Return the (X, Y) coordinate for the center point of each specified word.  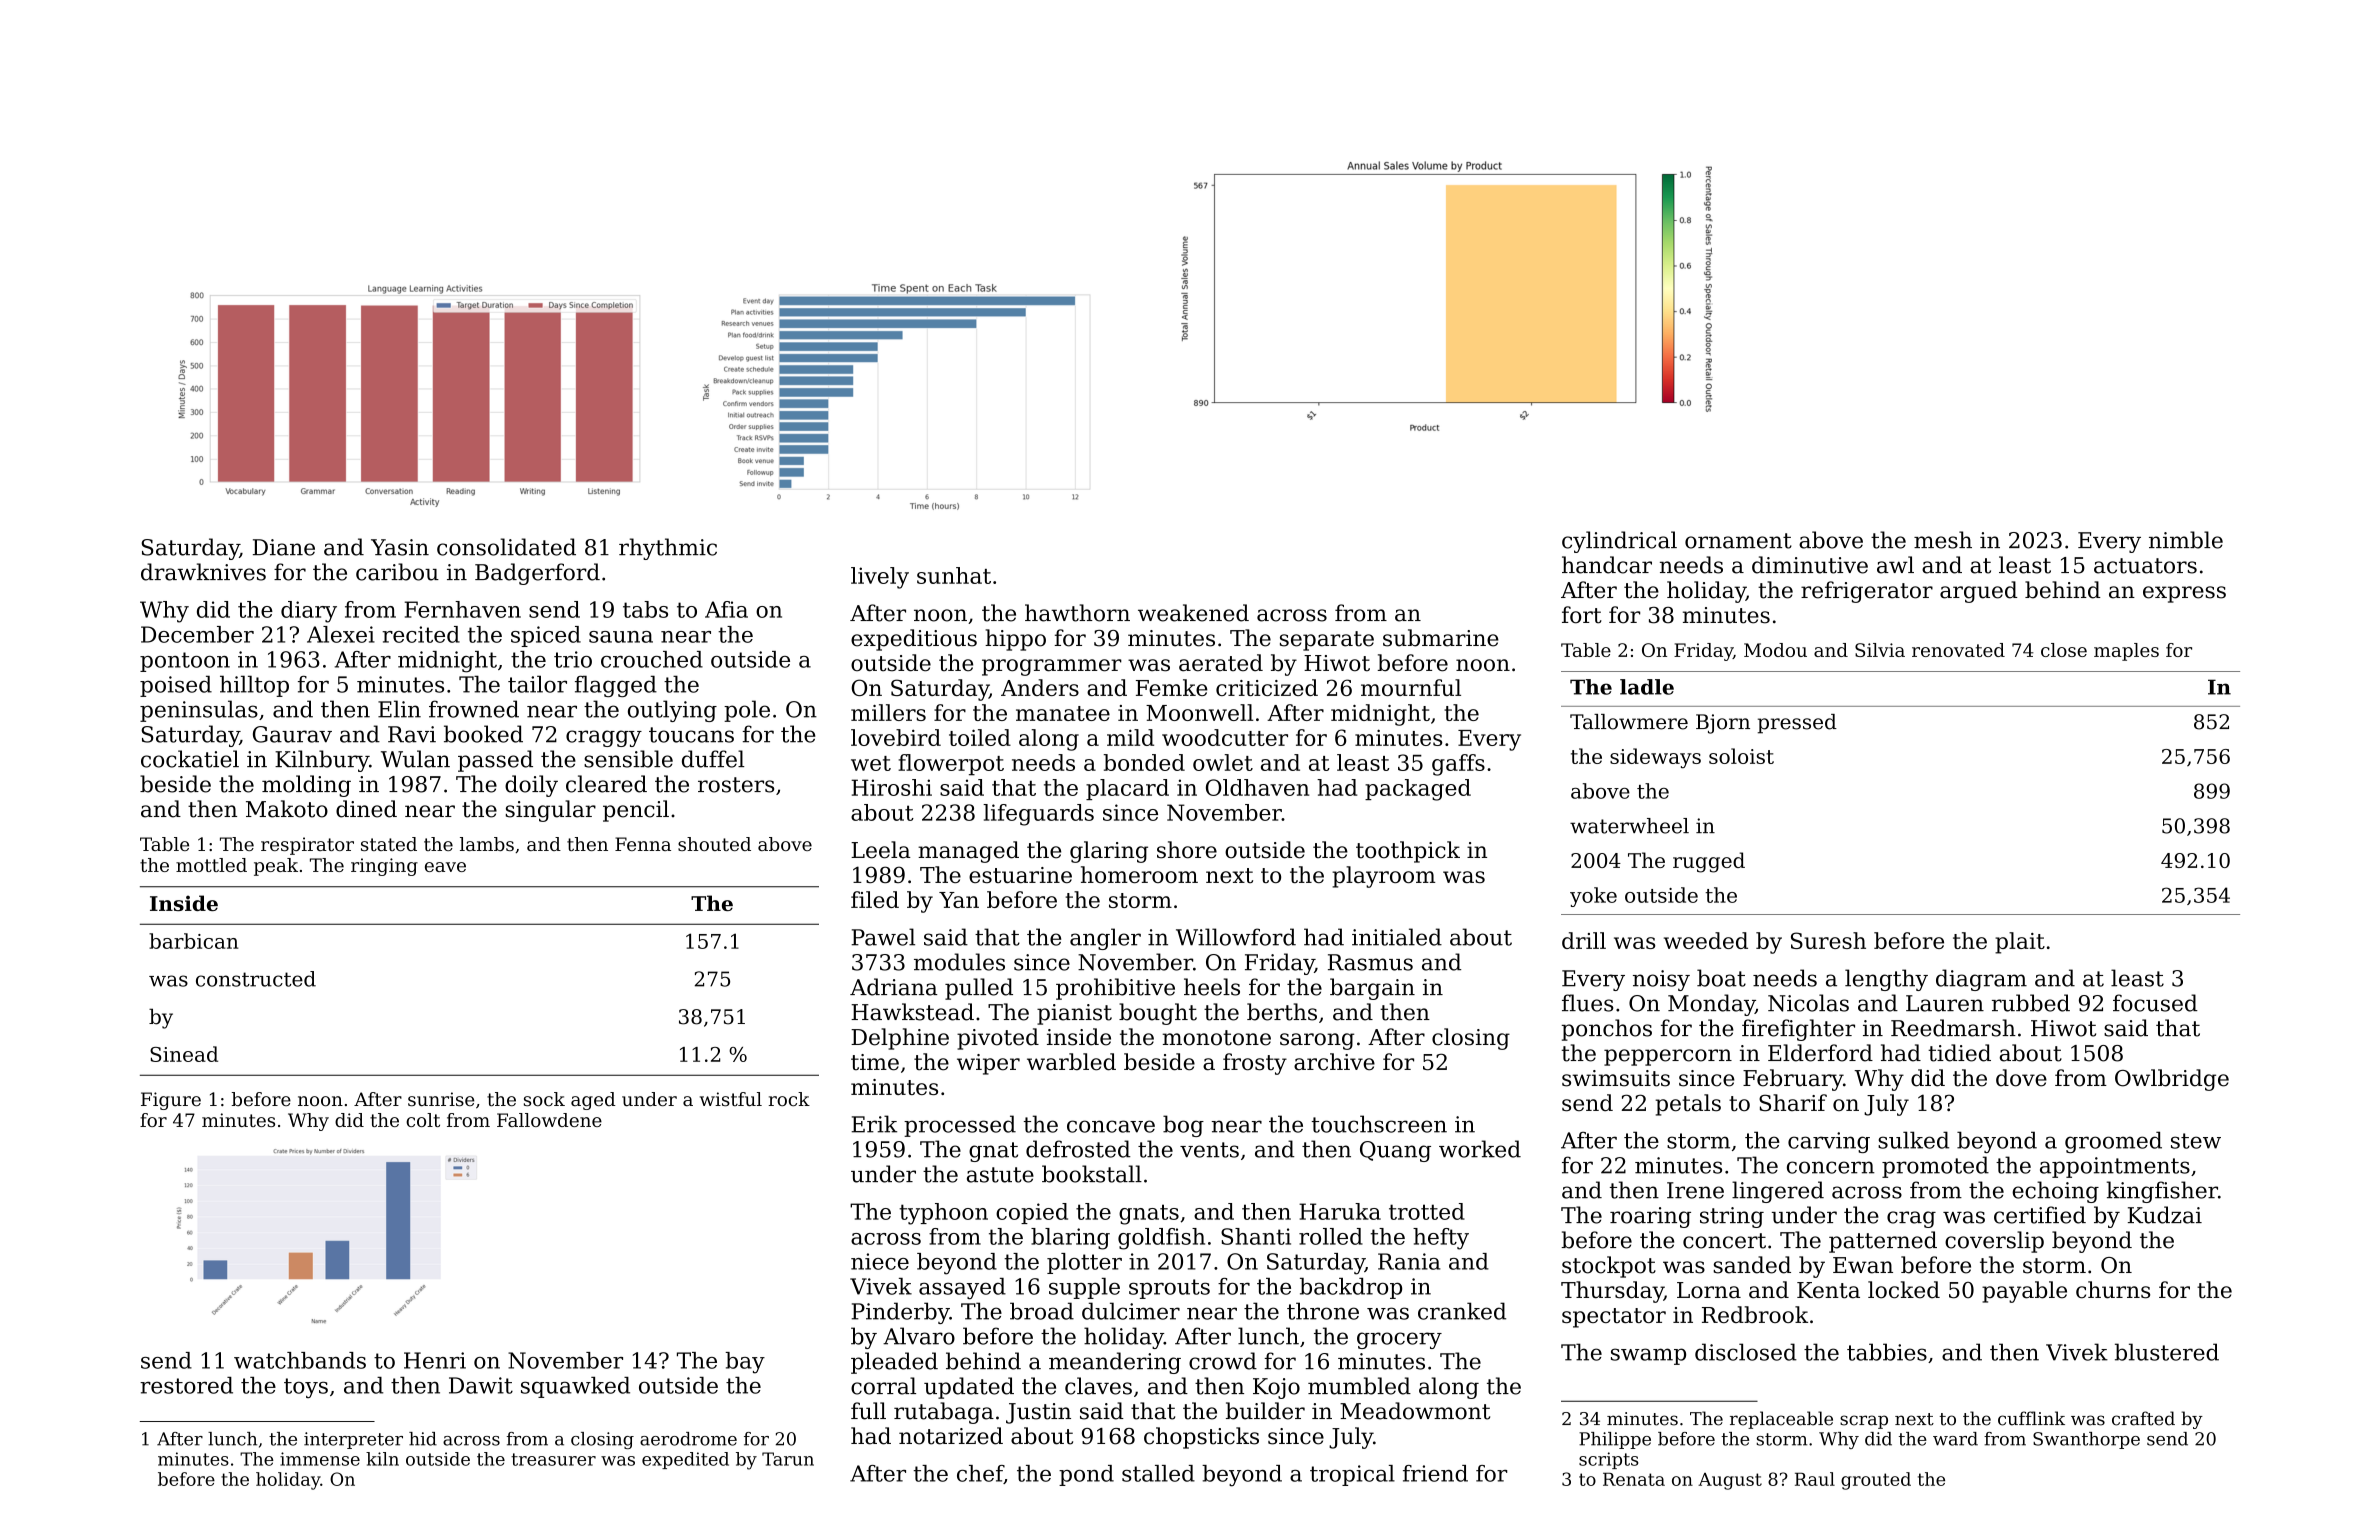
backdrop (1351, 1288)
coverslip (1994, 1242)
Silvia (1880, 650)
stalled (1158, 1473)
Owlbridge (2172, 1080)
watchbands (300, 1360)
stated (389, 844)
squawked (575, 1387)
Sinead (184, 1054)
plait (2020, 943)
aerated (1221, 663)
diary (309, 612)
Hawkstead (912, 1012)
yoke (1593, 897)
